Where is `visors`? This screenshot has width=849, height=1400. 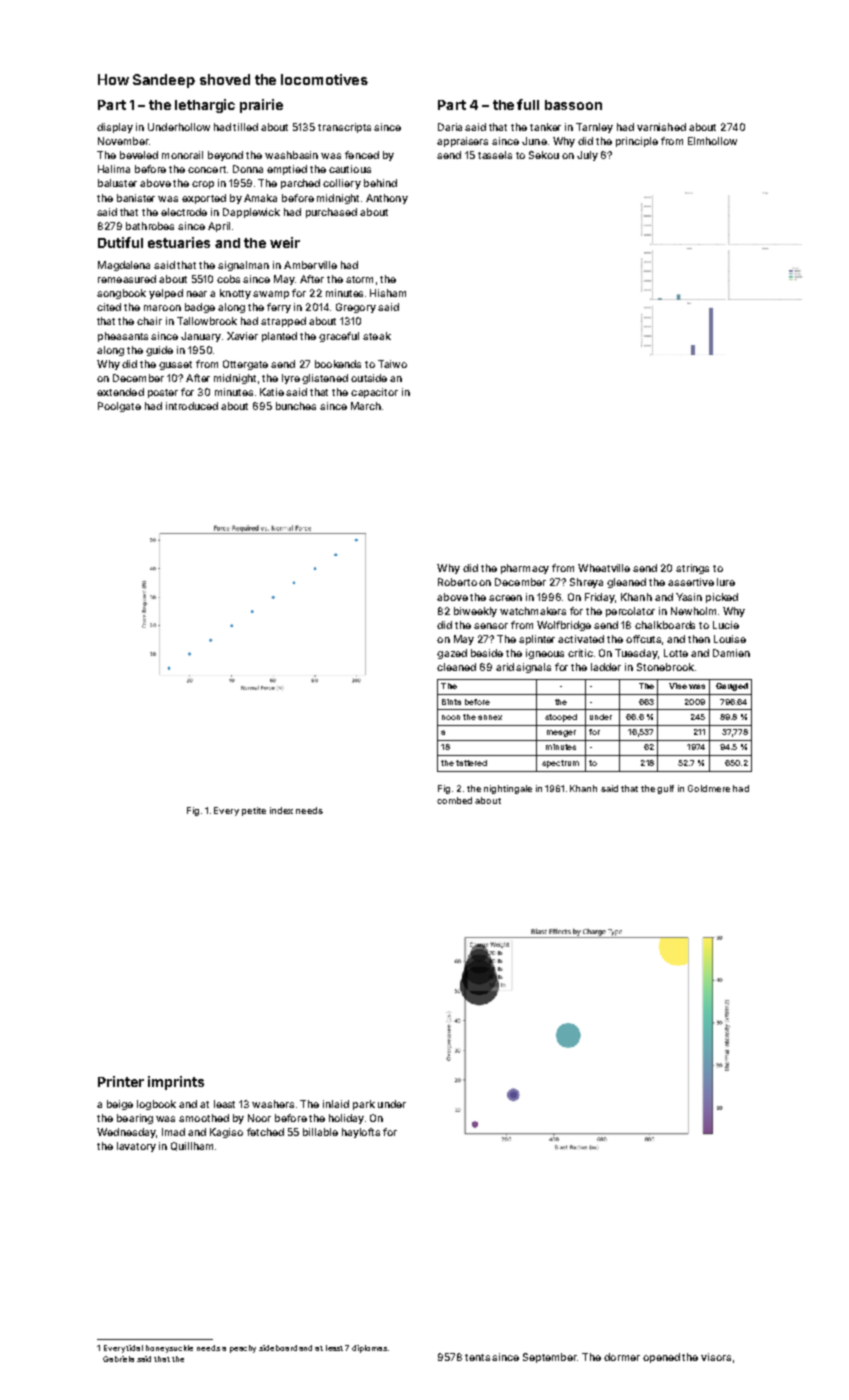
visors is located at coordinates (716, 1357).
